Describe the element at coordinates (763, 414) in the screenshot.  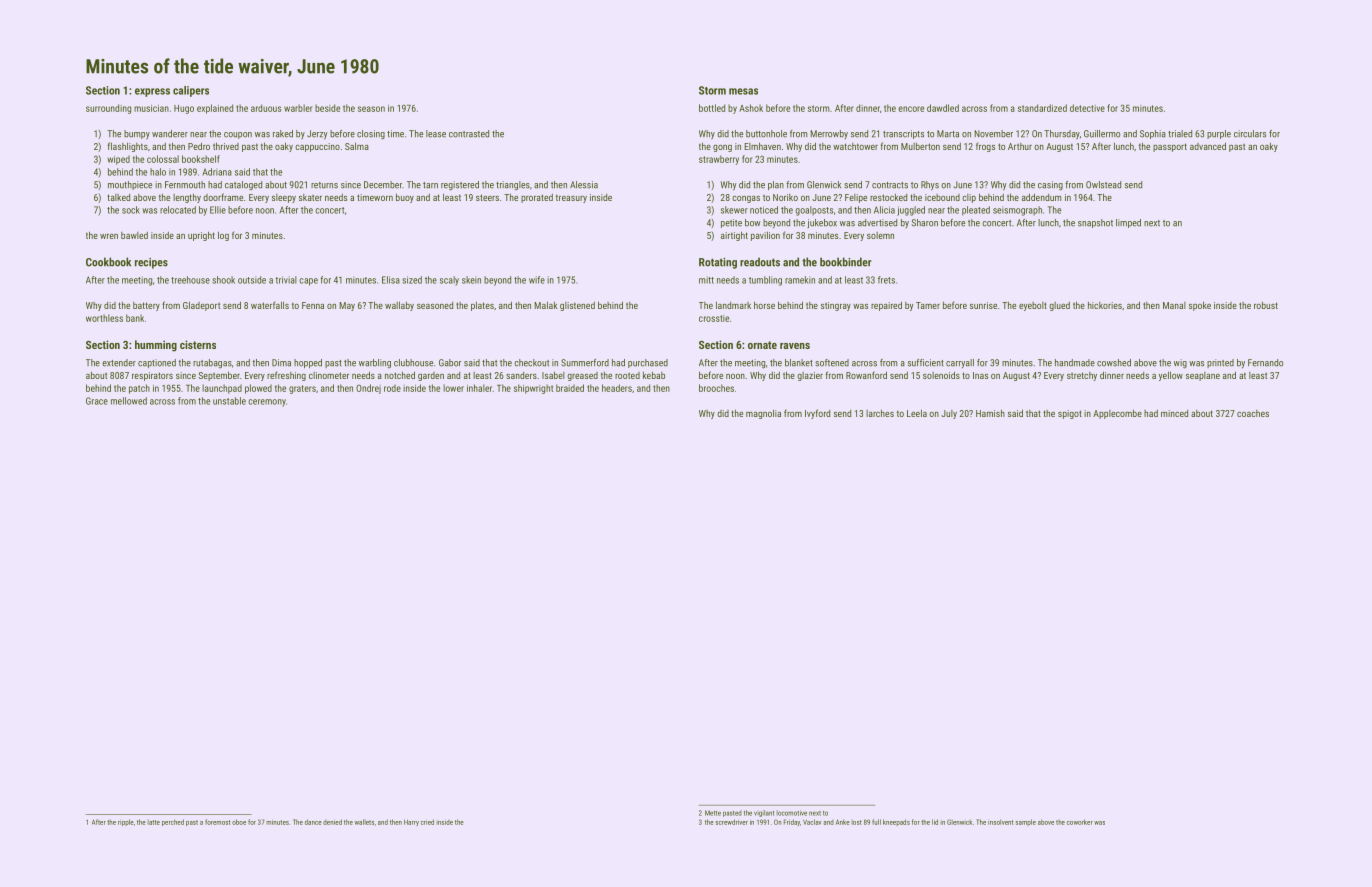
I see `magnolia` at that location.
